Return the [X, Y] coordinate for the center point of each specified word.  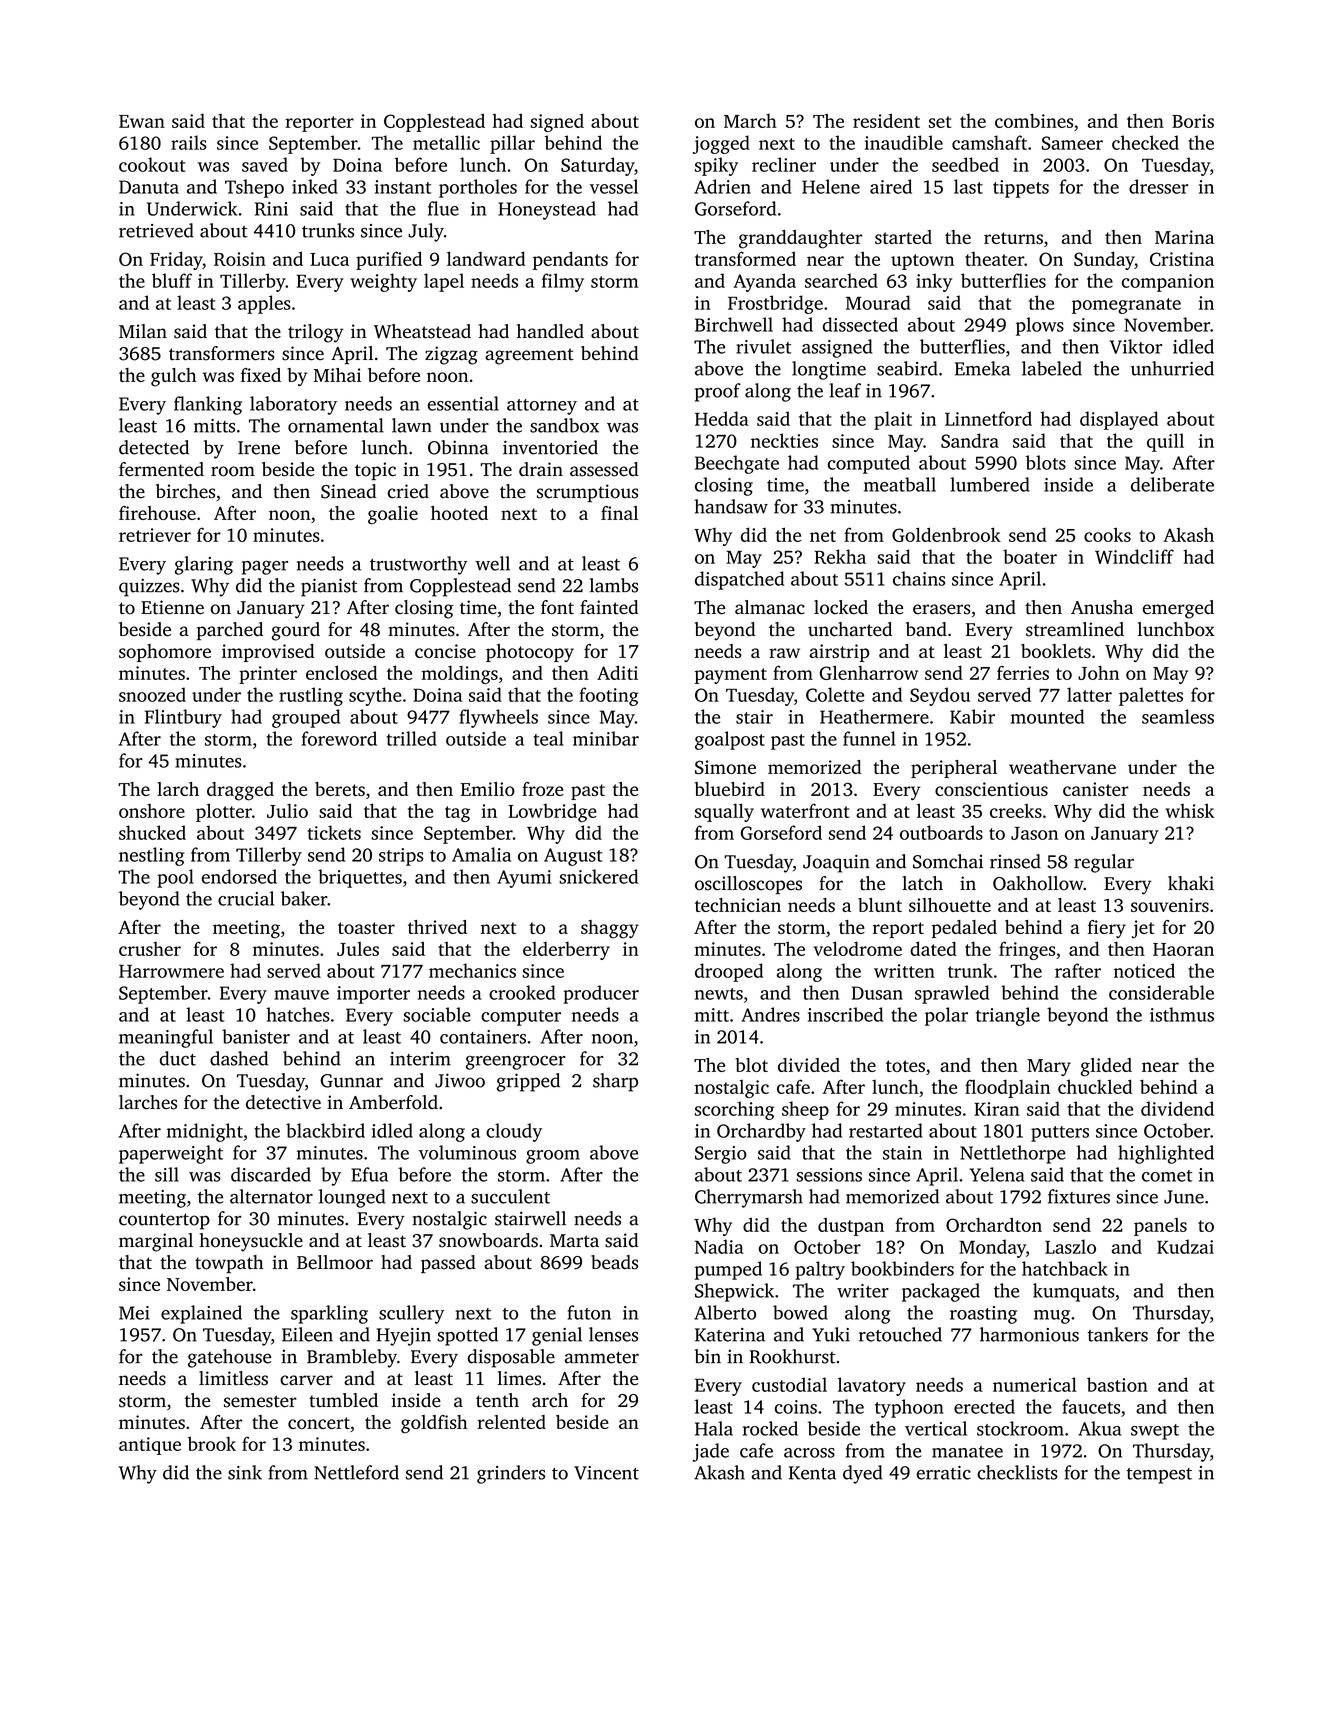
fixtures [1079, 1196]
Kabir [972, 716]
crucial [246, 898]
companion [1168, 283]
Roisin [240, 259]
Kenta [812, 1473]
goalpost [730, 740]
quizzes [149, 587]
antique [150, 1446]
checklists [1017, 1472]
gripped [528, 1082]
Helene [831, 186]
